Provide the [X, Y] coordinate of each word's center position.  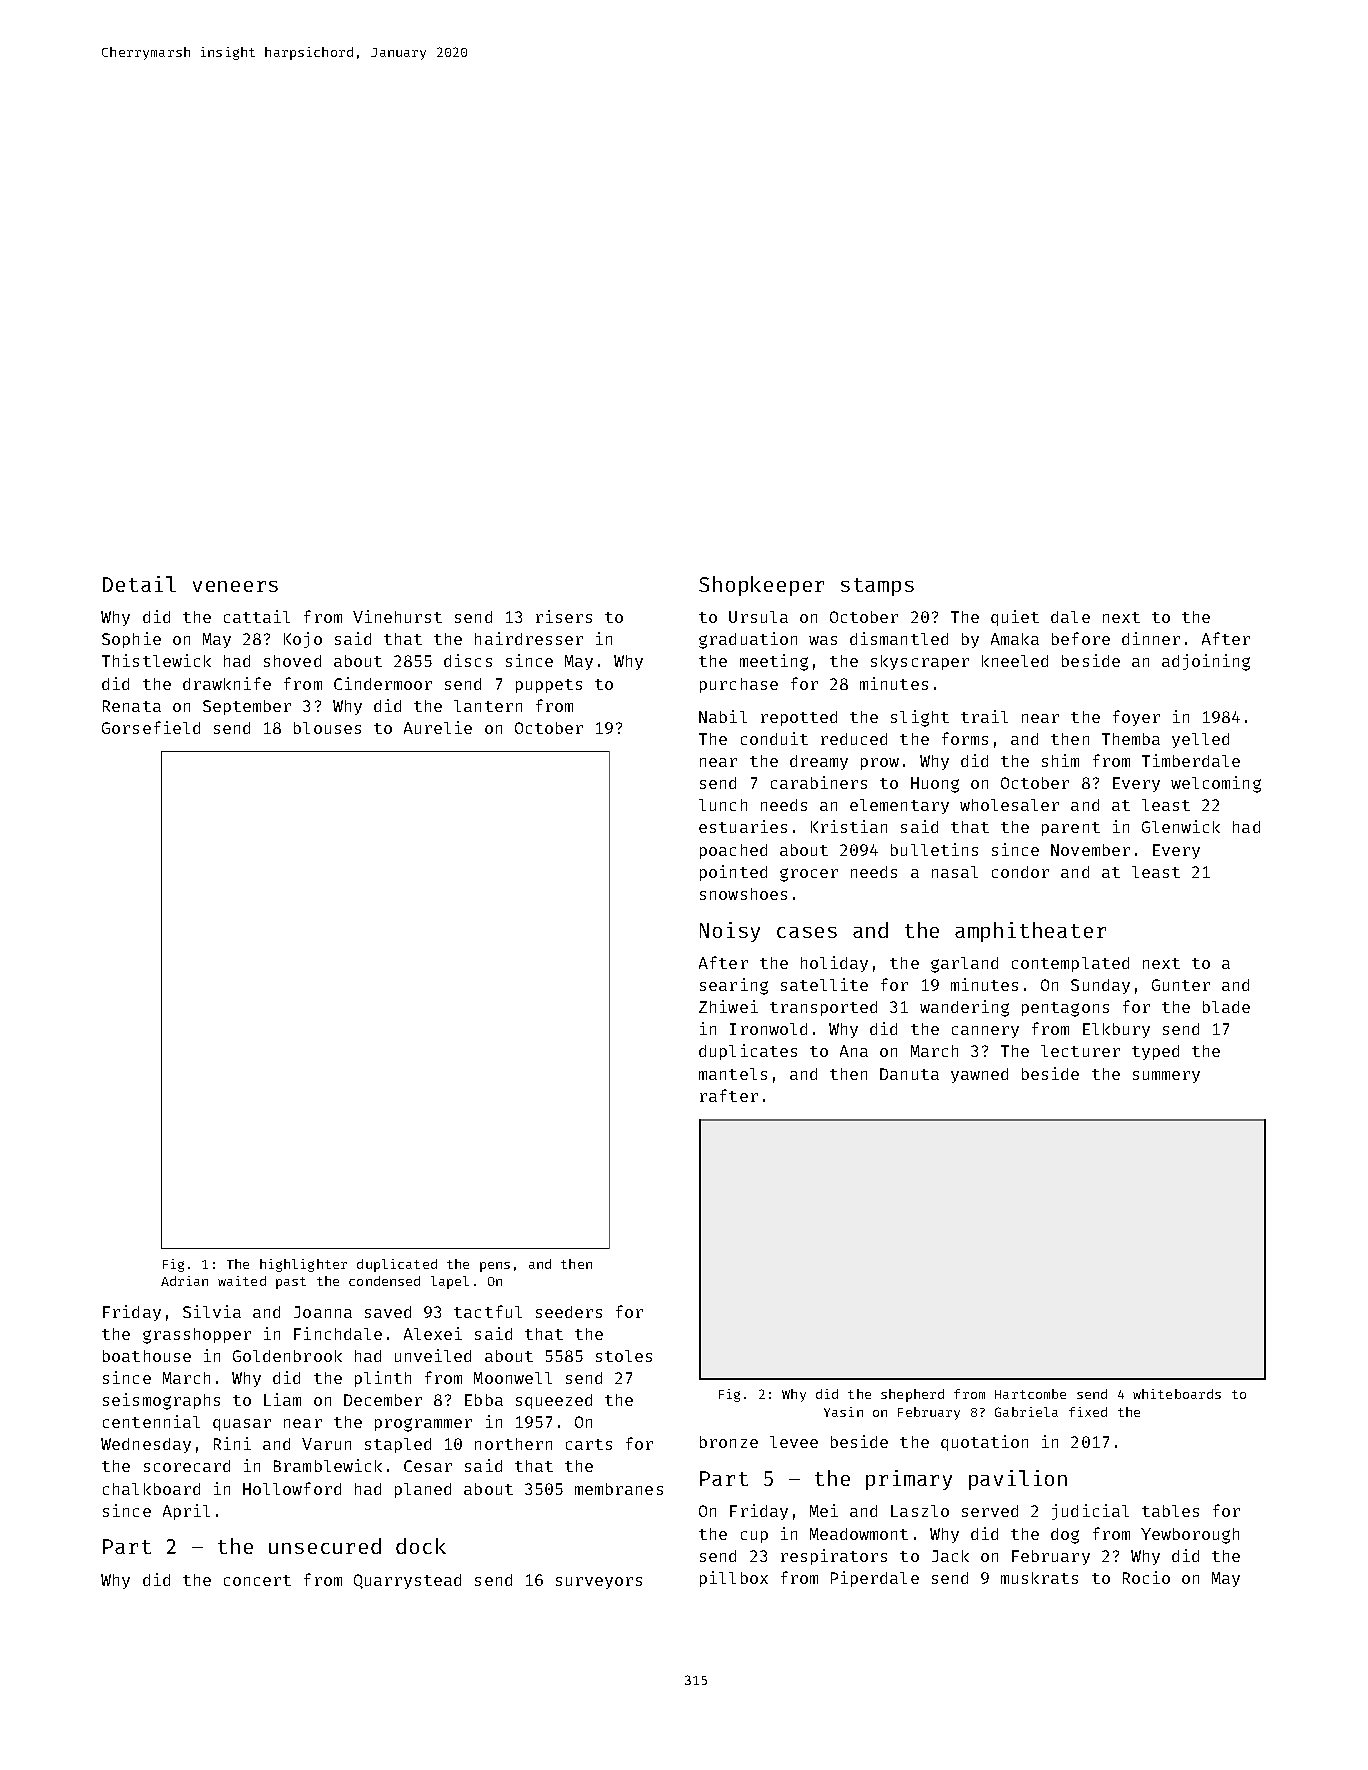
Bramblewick [328, 1465]
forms [965, 738]
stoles [624, 1356]
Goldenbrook [287, 1356]
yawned [979, 1075]
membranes [619, 1489]
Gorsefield [151, 727]
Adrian [184, 1281]
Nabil [723, 716]
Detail [139, 584]
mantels [733, 1074]
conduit [774, 738]
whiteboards [1177, 1394]
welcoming [1216, 784]
